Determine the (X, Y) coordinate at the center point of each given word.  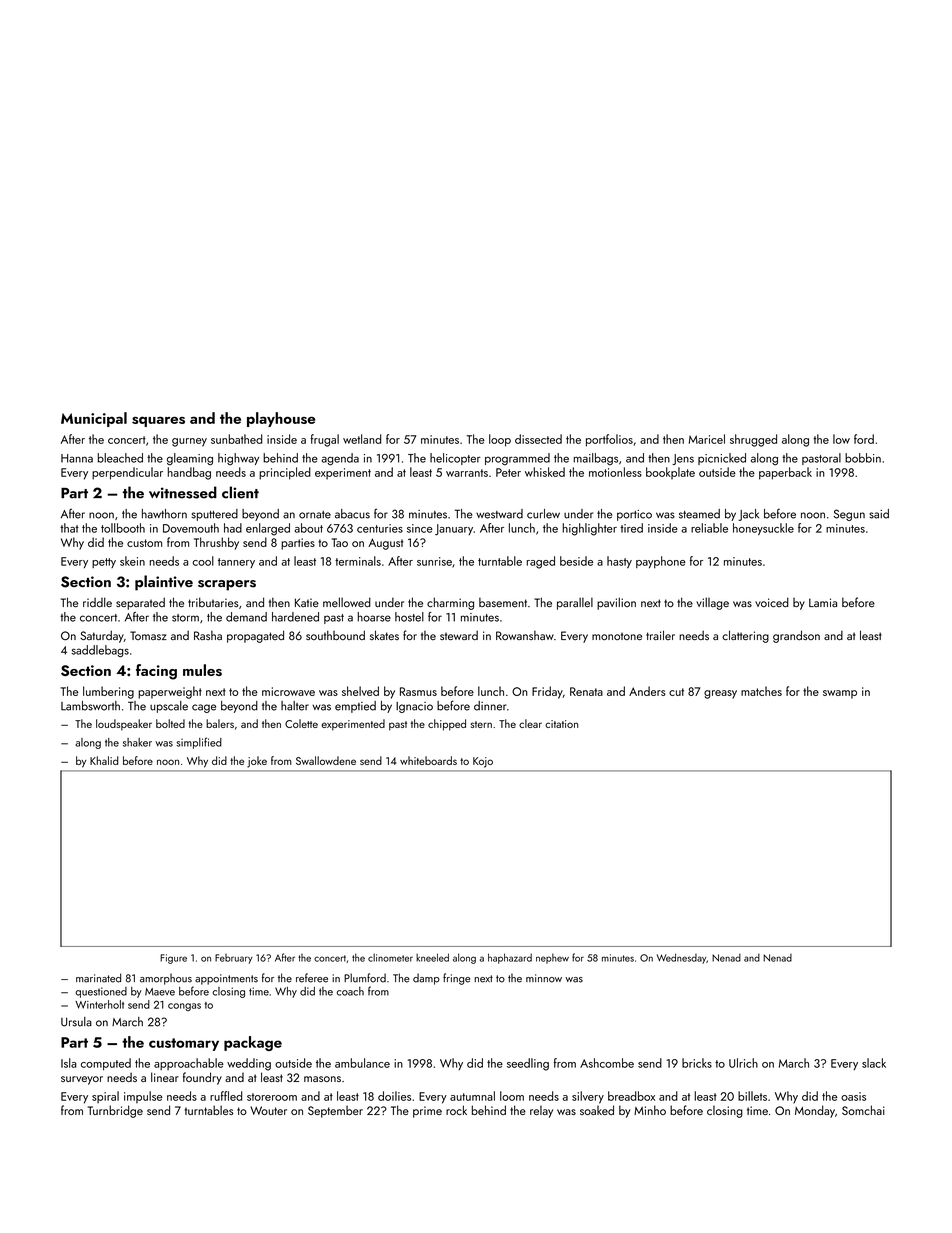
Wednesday (681, 958)
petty (104, 563)
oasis (853, 1096)
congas (184, 1007)
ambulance (362, 1063)
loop (500, 440)
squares (158, 421)
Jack (748, 515)
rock (456, 1110)
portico (634, 515)
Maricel (707, 439)
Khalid (104, 760)
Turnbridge (115, 1111)
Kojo (483, 762)
